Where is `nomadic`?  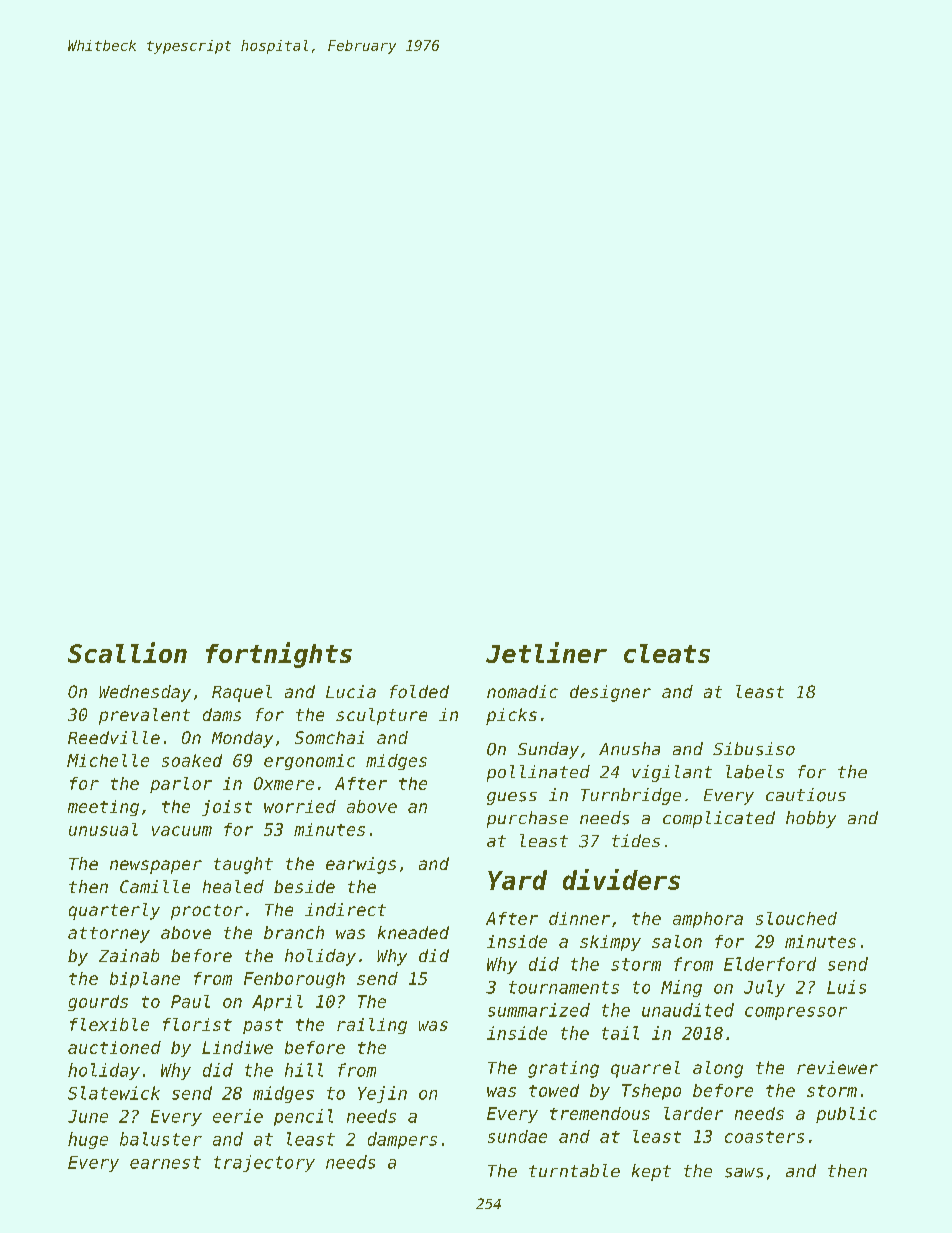
nomadic is located at coordinates (522, 691).
